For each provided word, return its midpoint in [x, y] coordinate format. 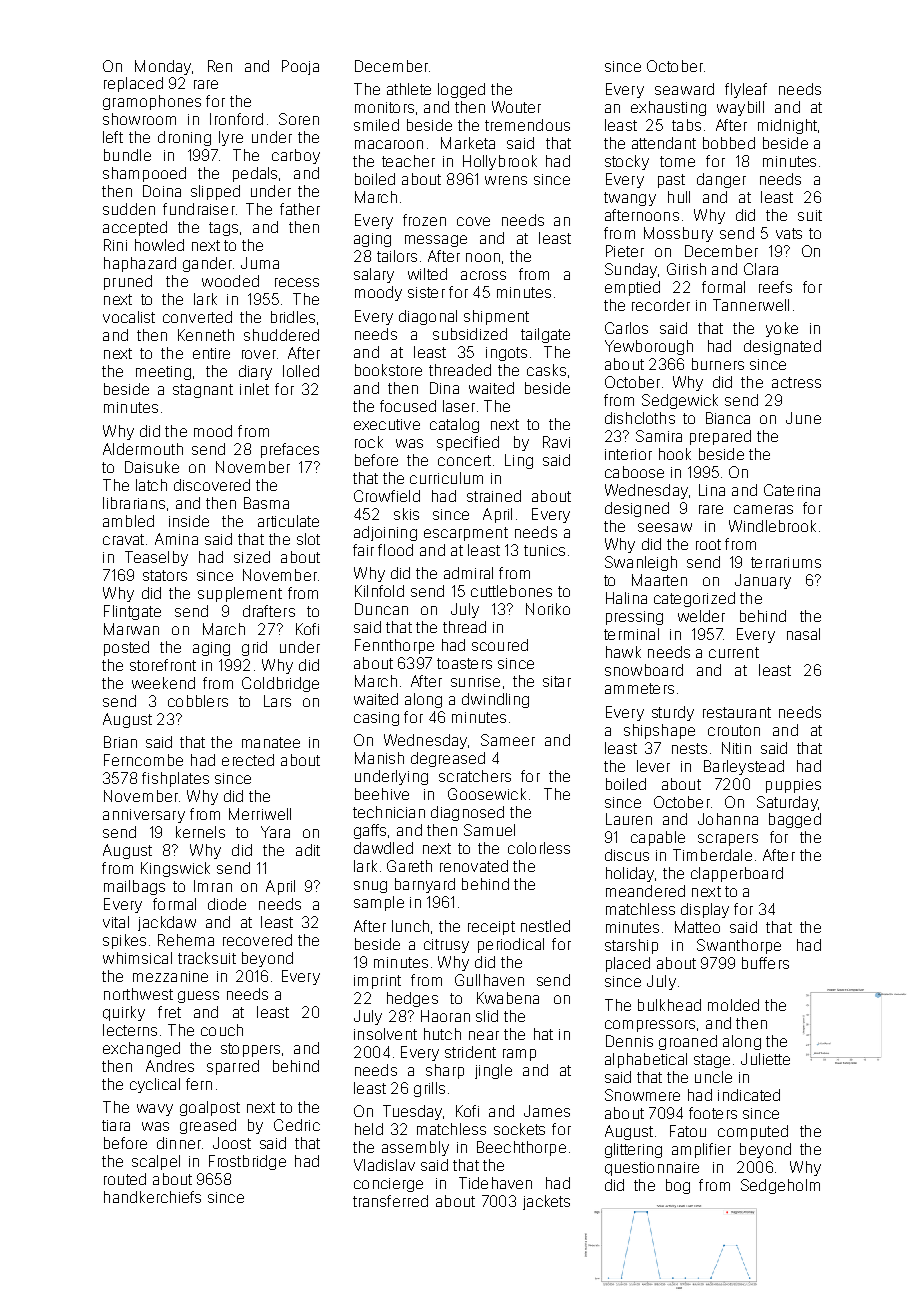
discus [627, 855]
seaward [684, 89]
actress [796, 382]
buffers [765, 963]
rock [369, 442]
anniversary [144, 816]
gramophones [152, 102]
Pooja [300, 67]
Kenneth [206, 335]
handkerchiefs [152, 1197]
